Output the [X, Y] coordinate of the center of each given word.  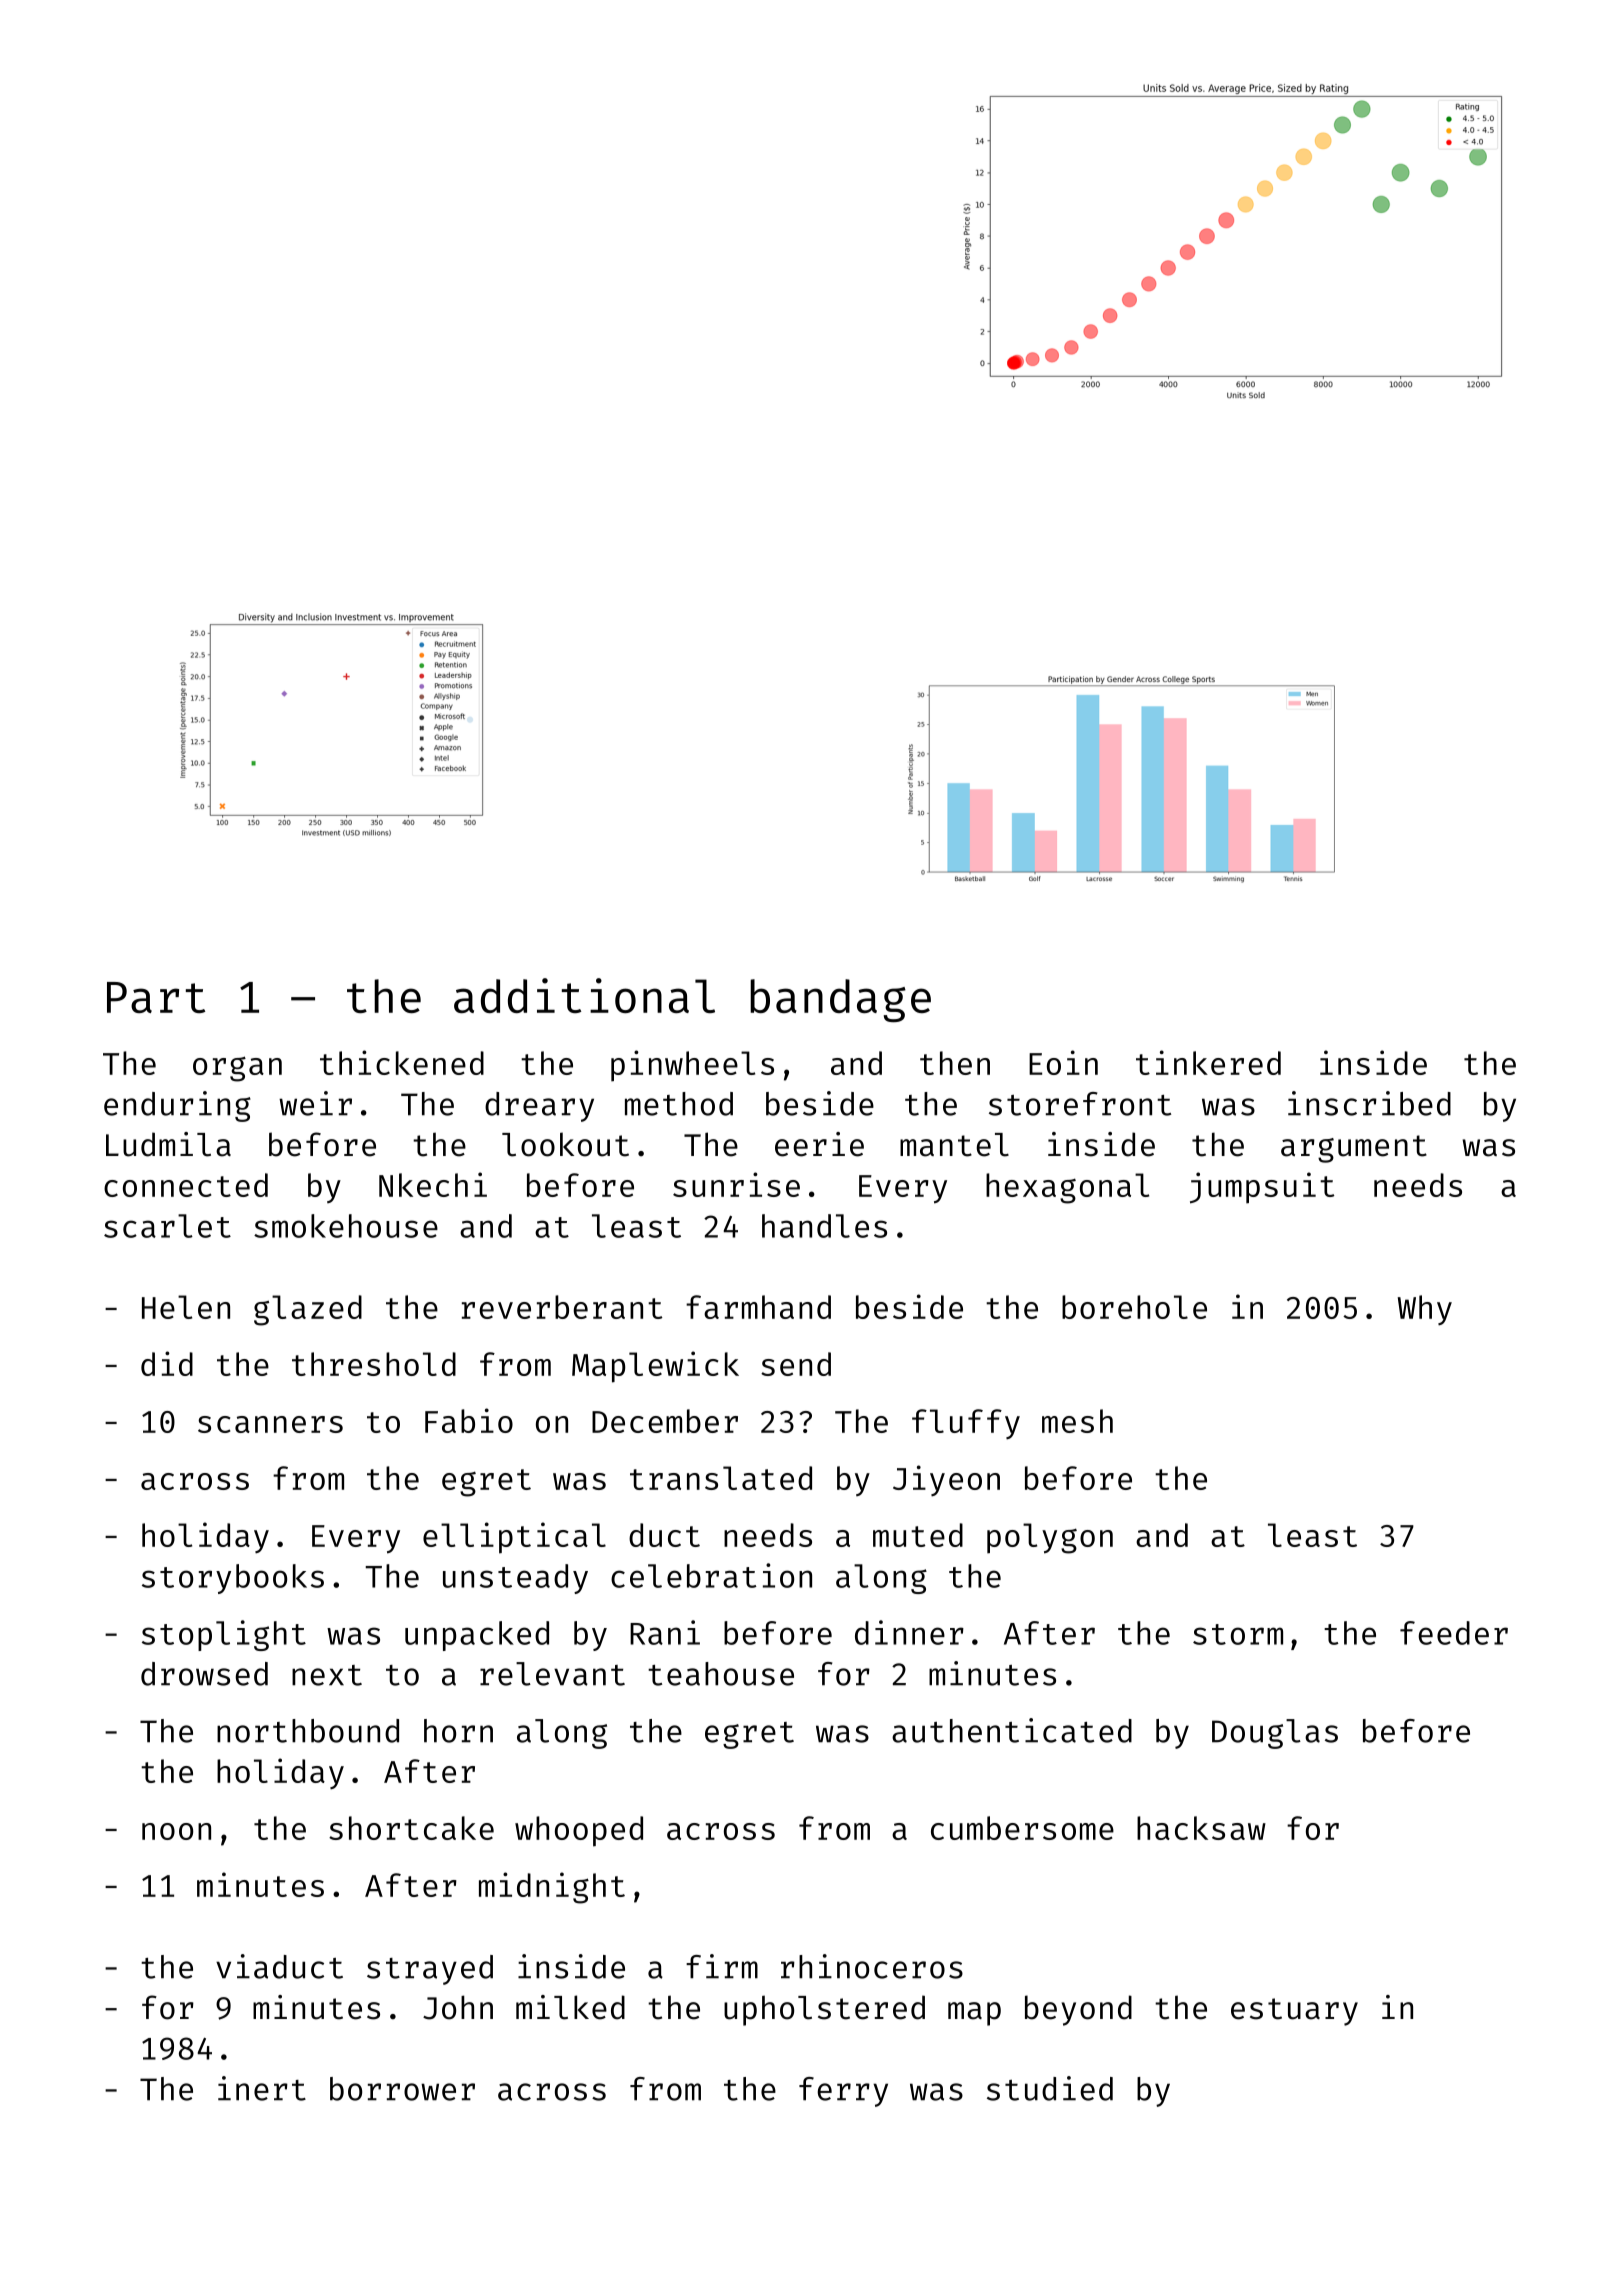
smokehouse [346, 1226]
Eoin [1063, 1062]
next [327, 1675]
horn [458, 1731]
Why [1425, 1310]
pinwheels [692, 1066]
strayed [430, 1970]
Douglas [1275, 1734]
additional [584, 995]
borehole [1134, 1307]
